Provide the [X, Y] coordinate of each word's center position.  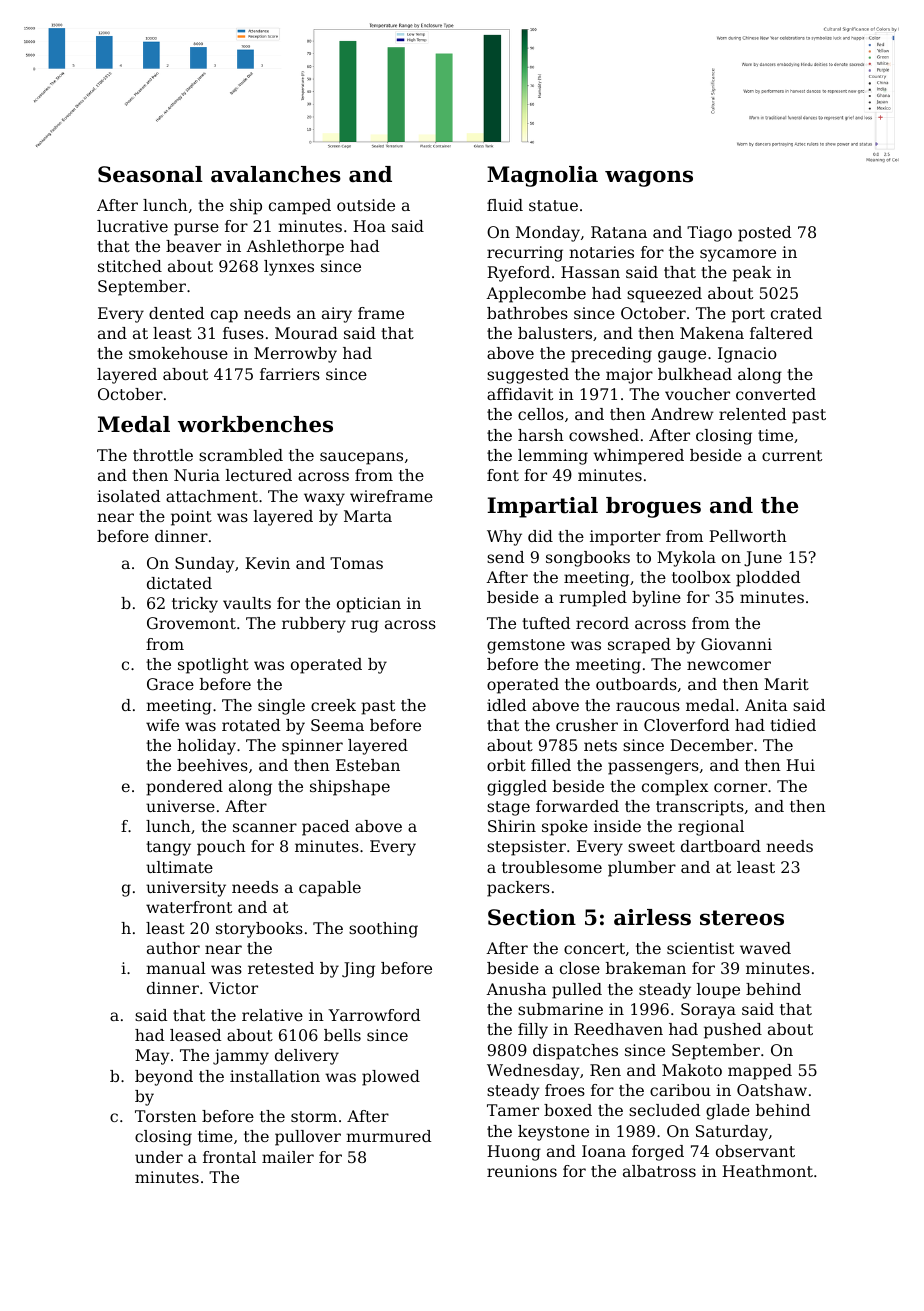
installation [275, 1076]
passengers [653, 768]
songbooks [588, 559]
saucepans [361, 458]
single [281, 707]
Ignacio [747, 355]
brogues [653, 507]
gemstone [526, 646]
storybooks [259, 930]
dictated [179, 583]
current [792, 455]
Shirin [512, 826]
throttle [163, 455]
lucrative [132, 226]
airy [337, 315]
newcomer [729, 665]
